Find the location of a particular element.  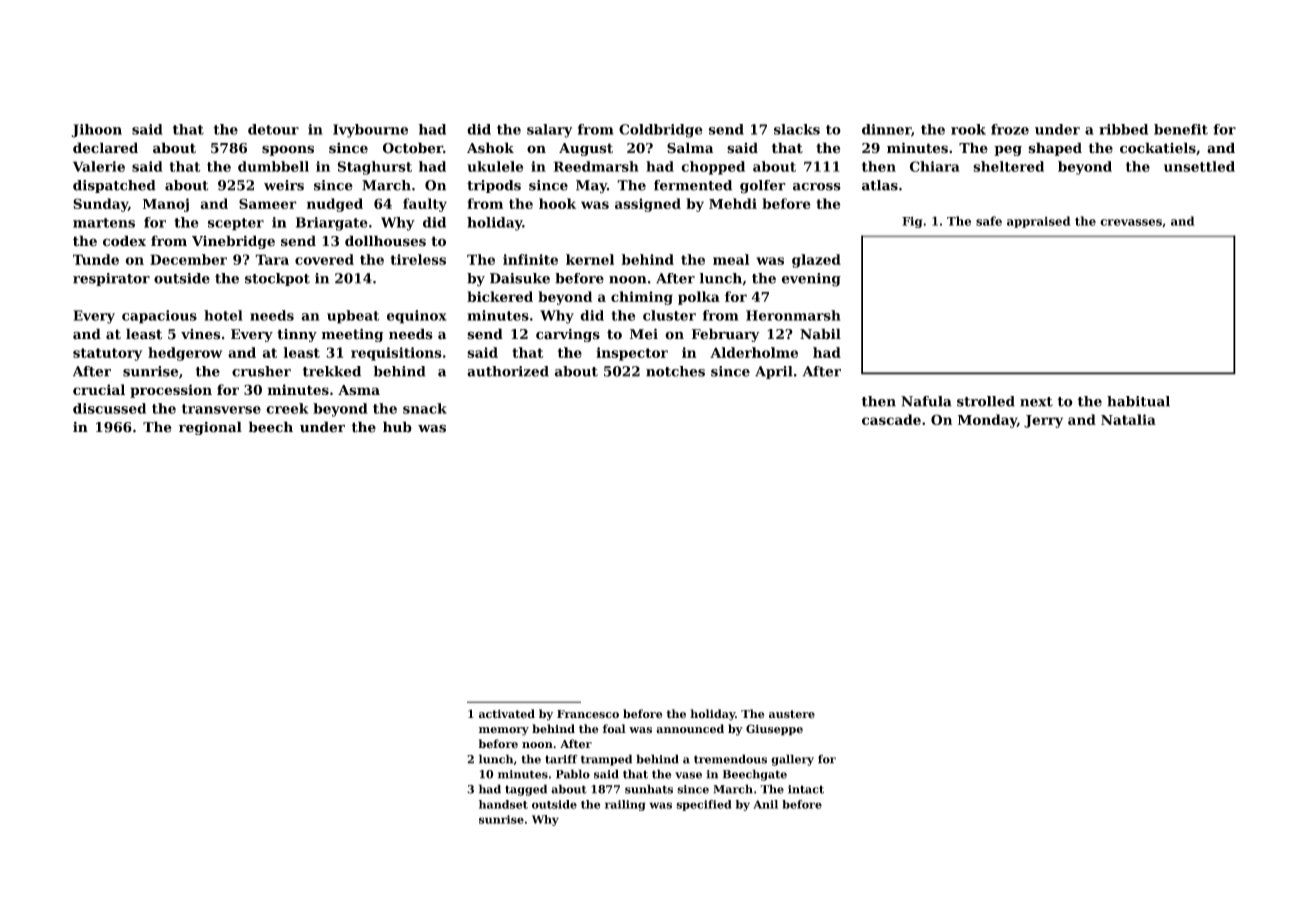

specified is located at coordinates (704, 805).
